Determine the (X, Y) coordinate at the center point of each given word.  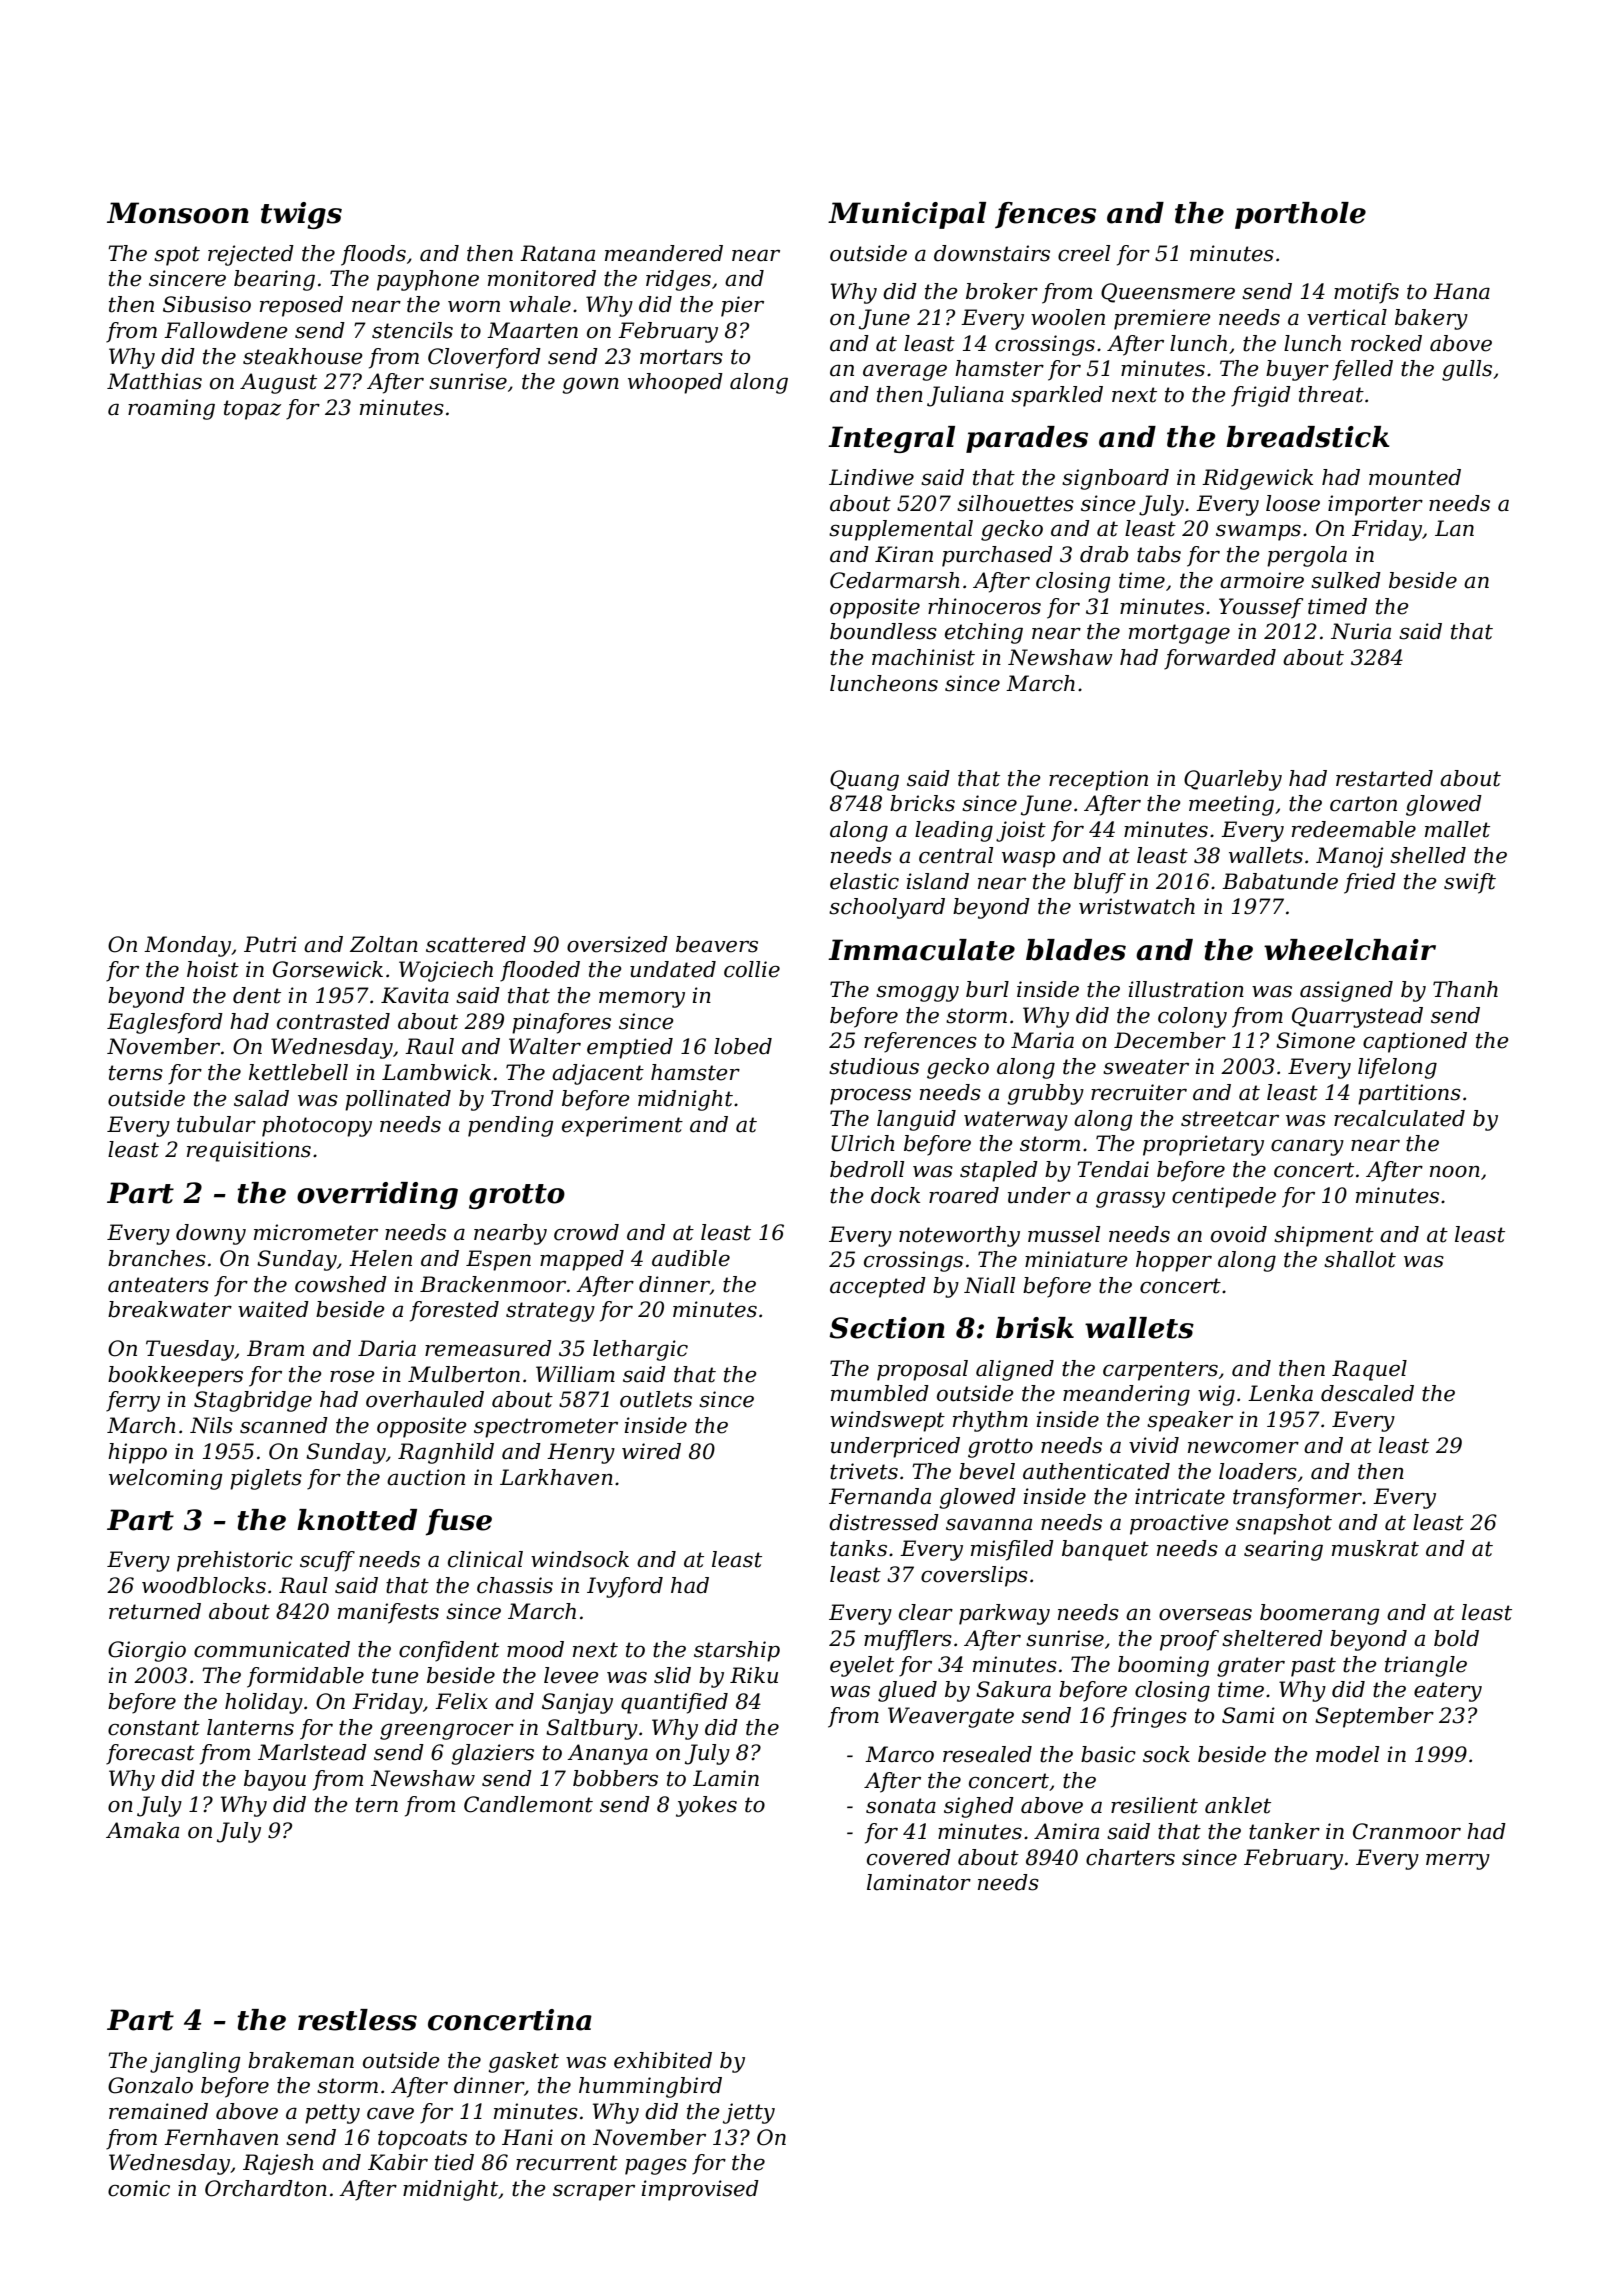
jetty (749, 2113)
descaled (1367, 1393)
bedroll (867, 1169)
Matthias (154, 381)
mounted (1415, 477)
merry (1458, 1861)
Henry (581, 1453)
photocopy (317, 1126)
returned (155, 1611)
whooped (675, 383)
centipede (1224, 1197)
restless (357, 2020)
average (905, 372)
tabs (1159, 554)
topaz (252, 410)
